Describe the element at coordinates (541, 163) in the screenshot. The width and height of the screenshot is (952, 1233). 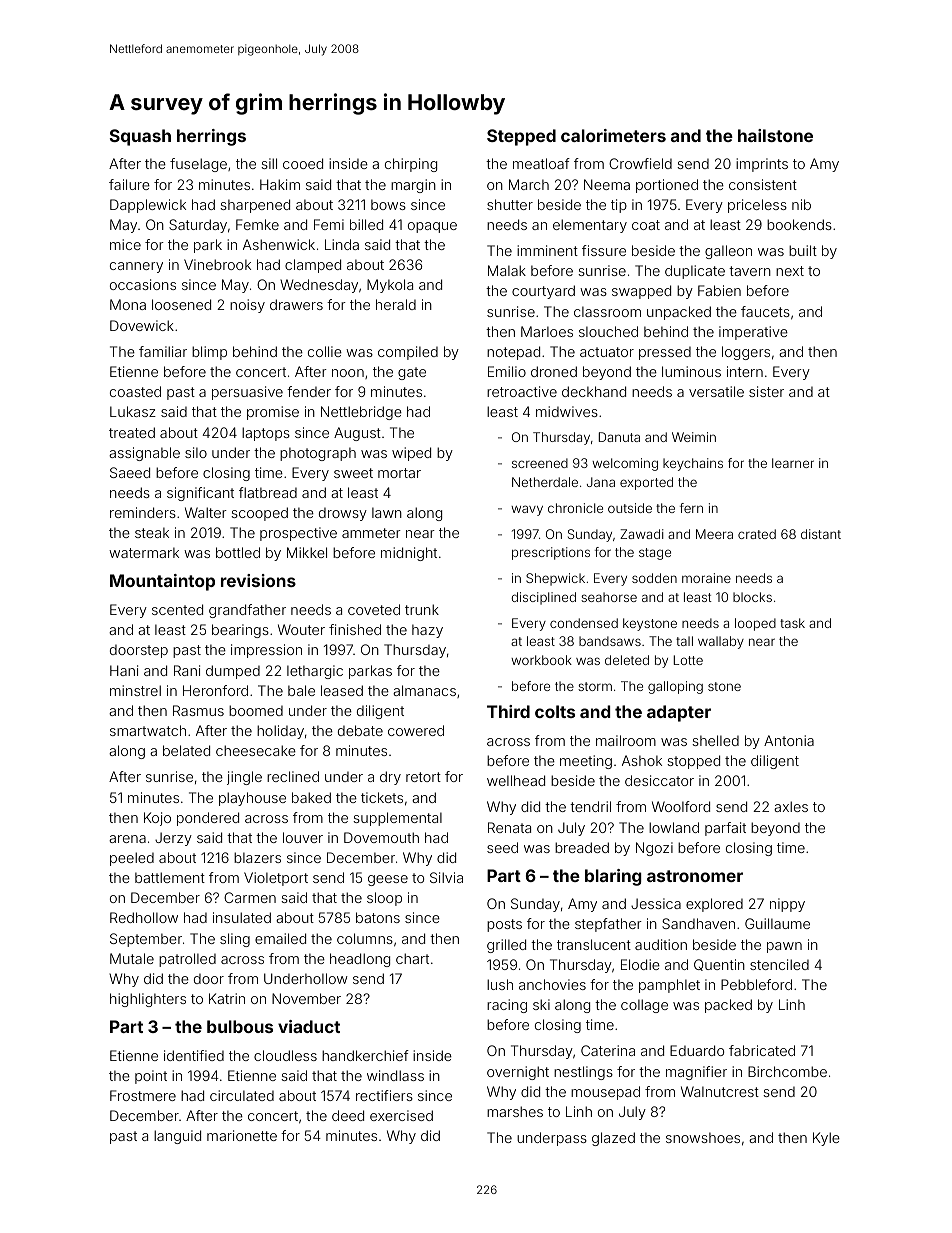
I see `meatloaf` at that location.
